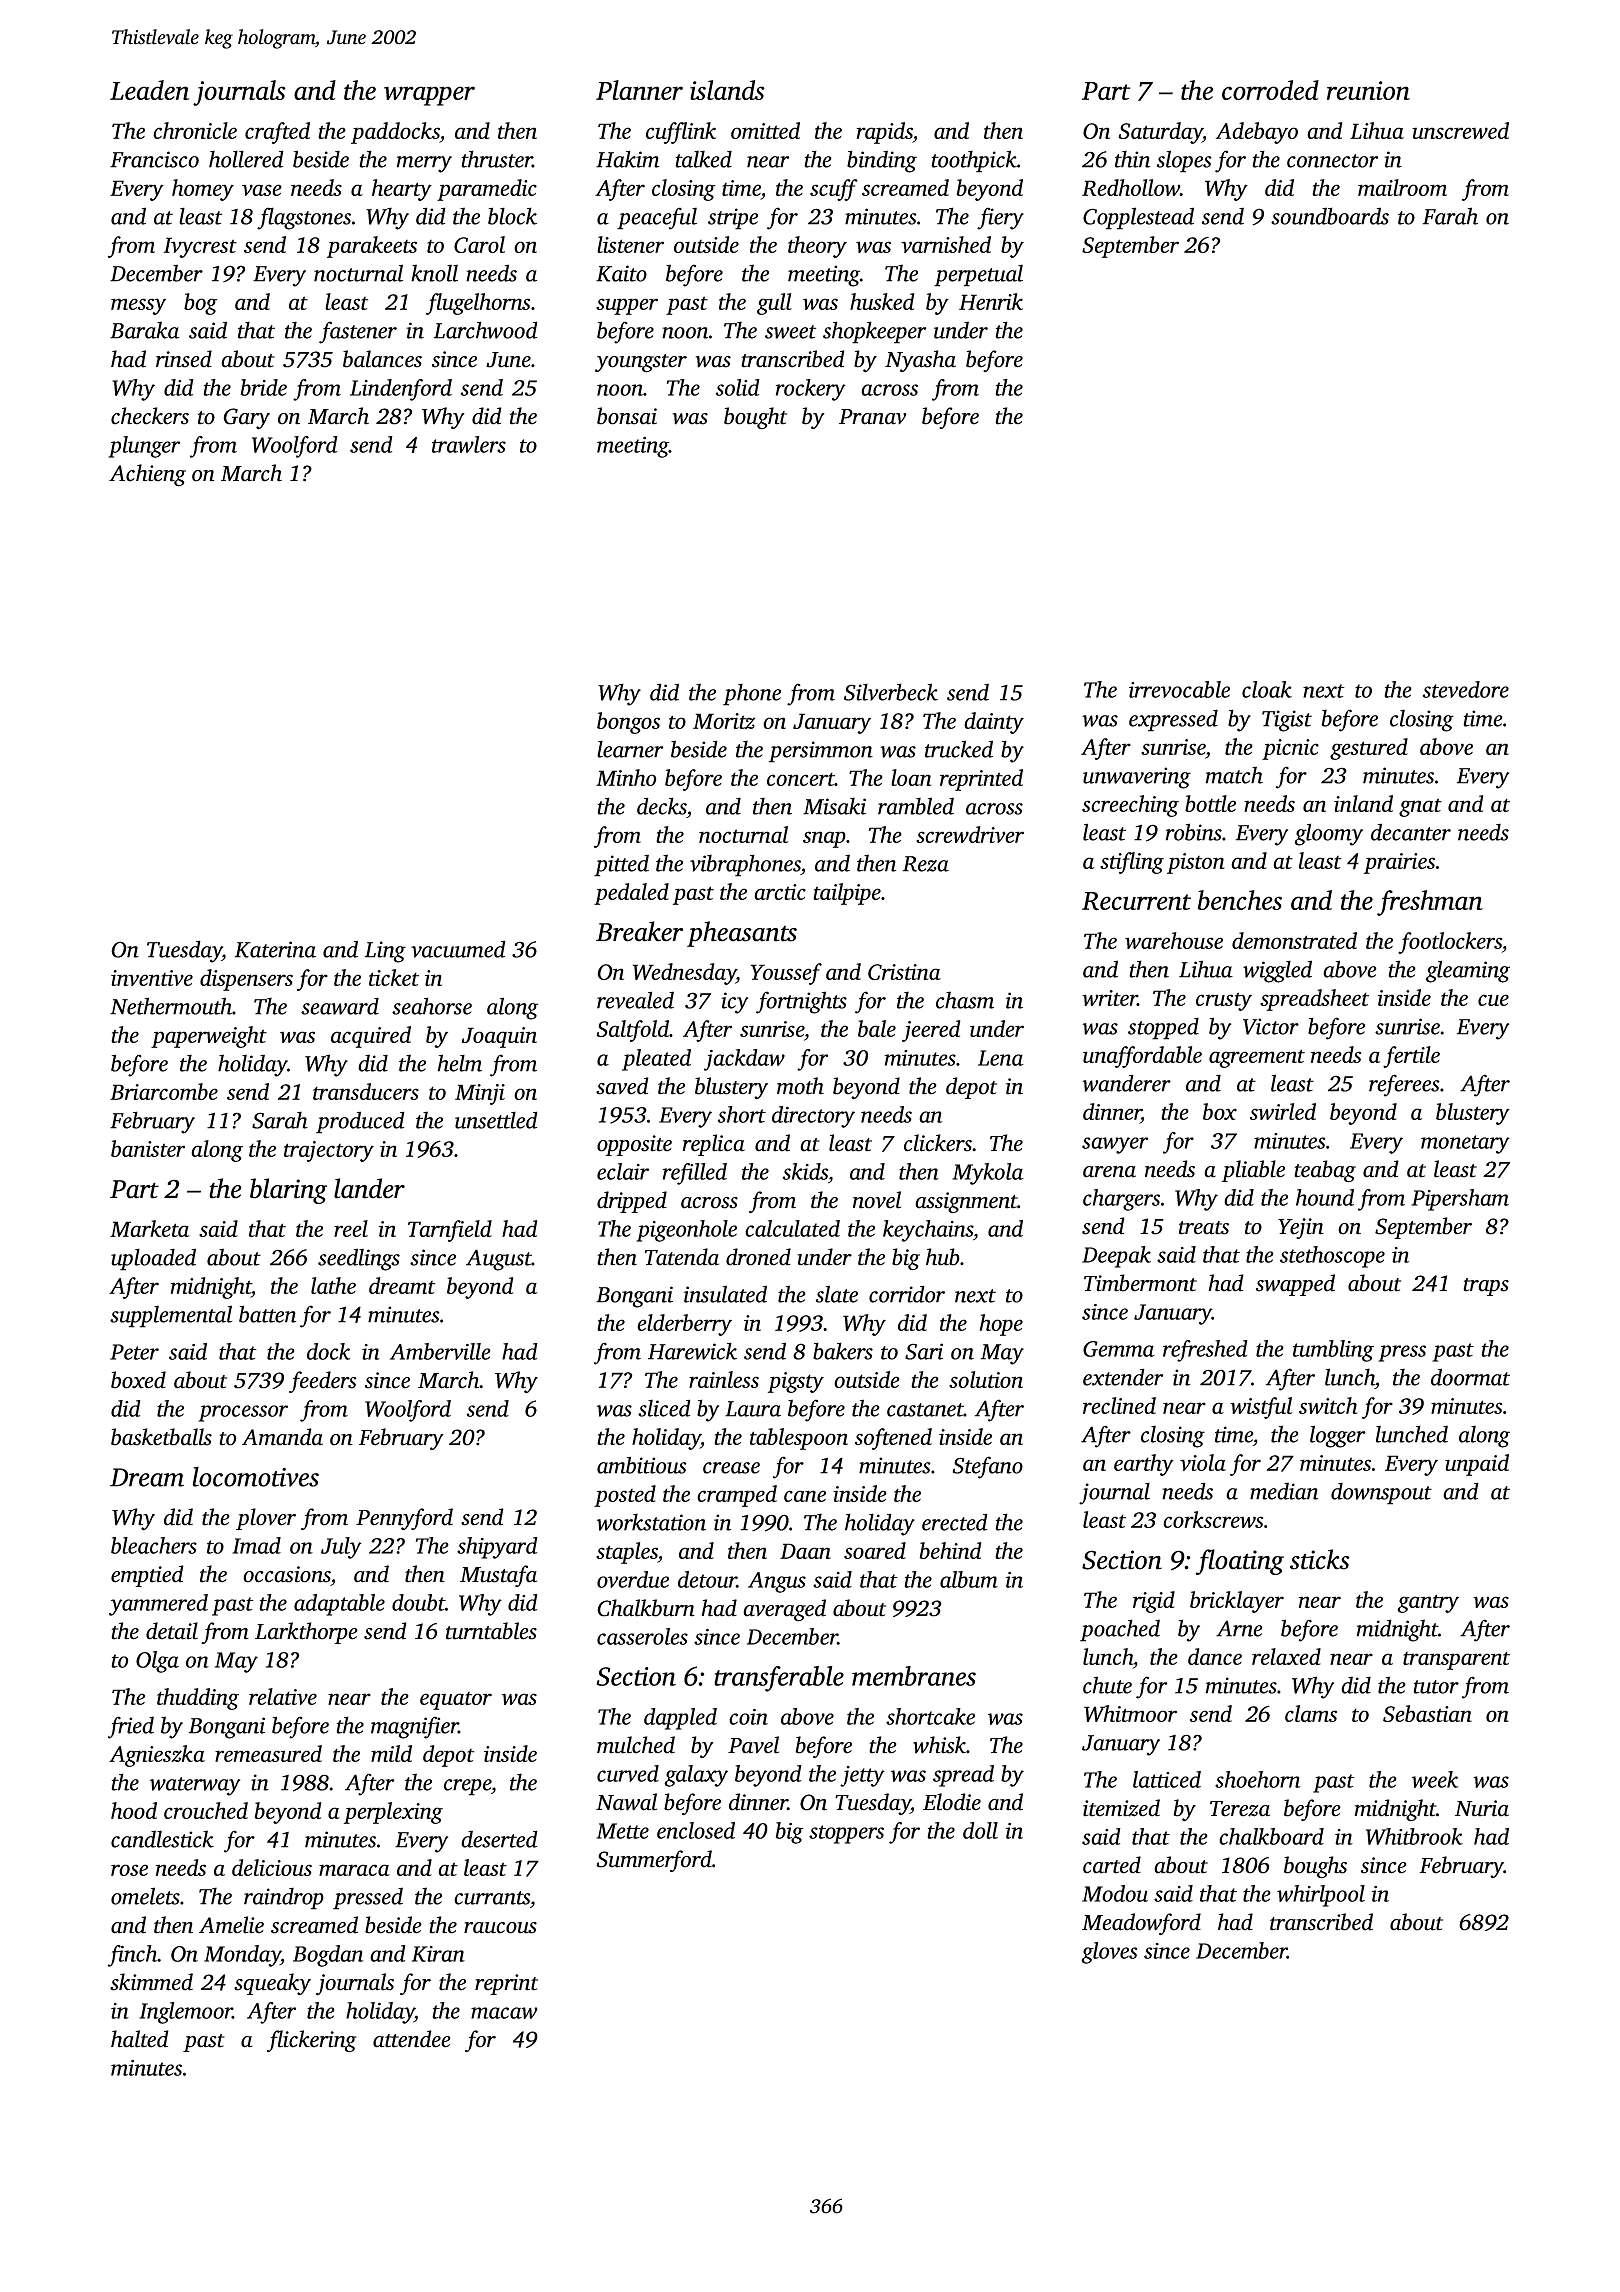 The width and height of the image is (1620, 2292). Describe the element at coordinates (246, 159) in the image. I see `hollered` at that location.
